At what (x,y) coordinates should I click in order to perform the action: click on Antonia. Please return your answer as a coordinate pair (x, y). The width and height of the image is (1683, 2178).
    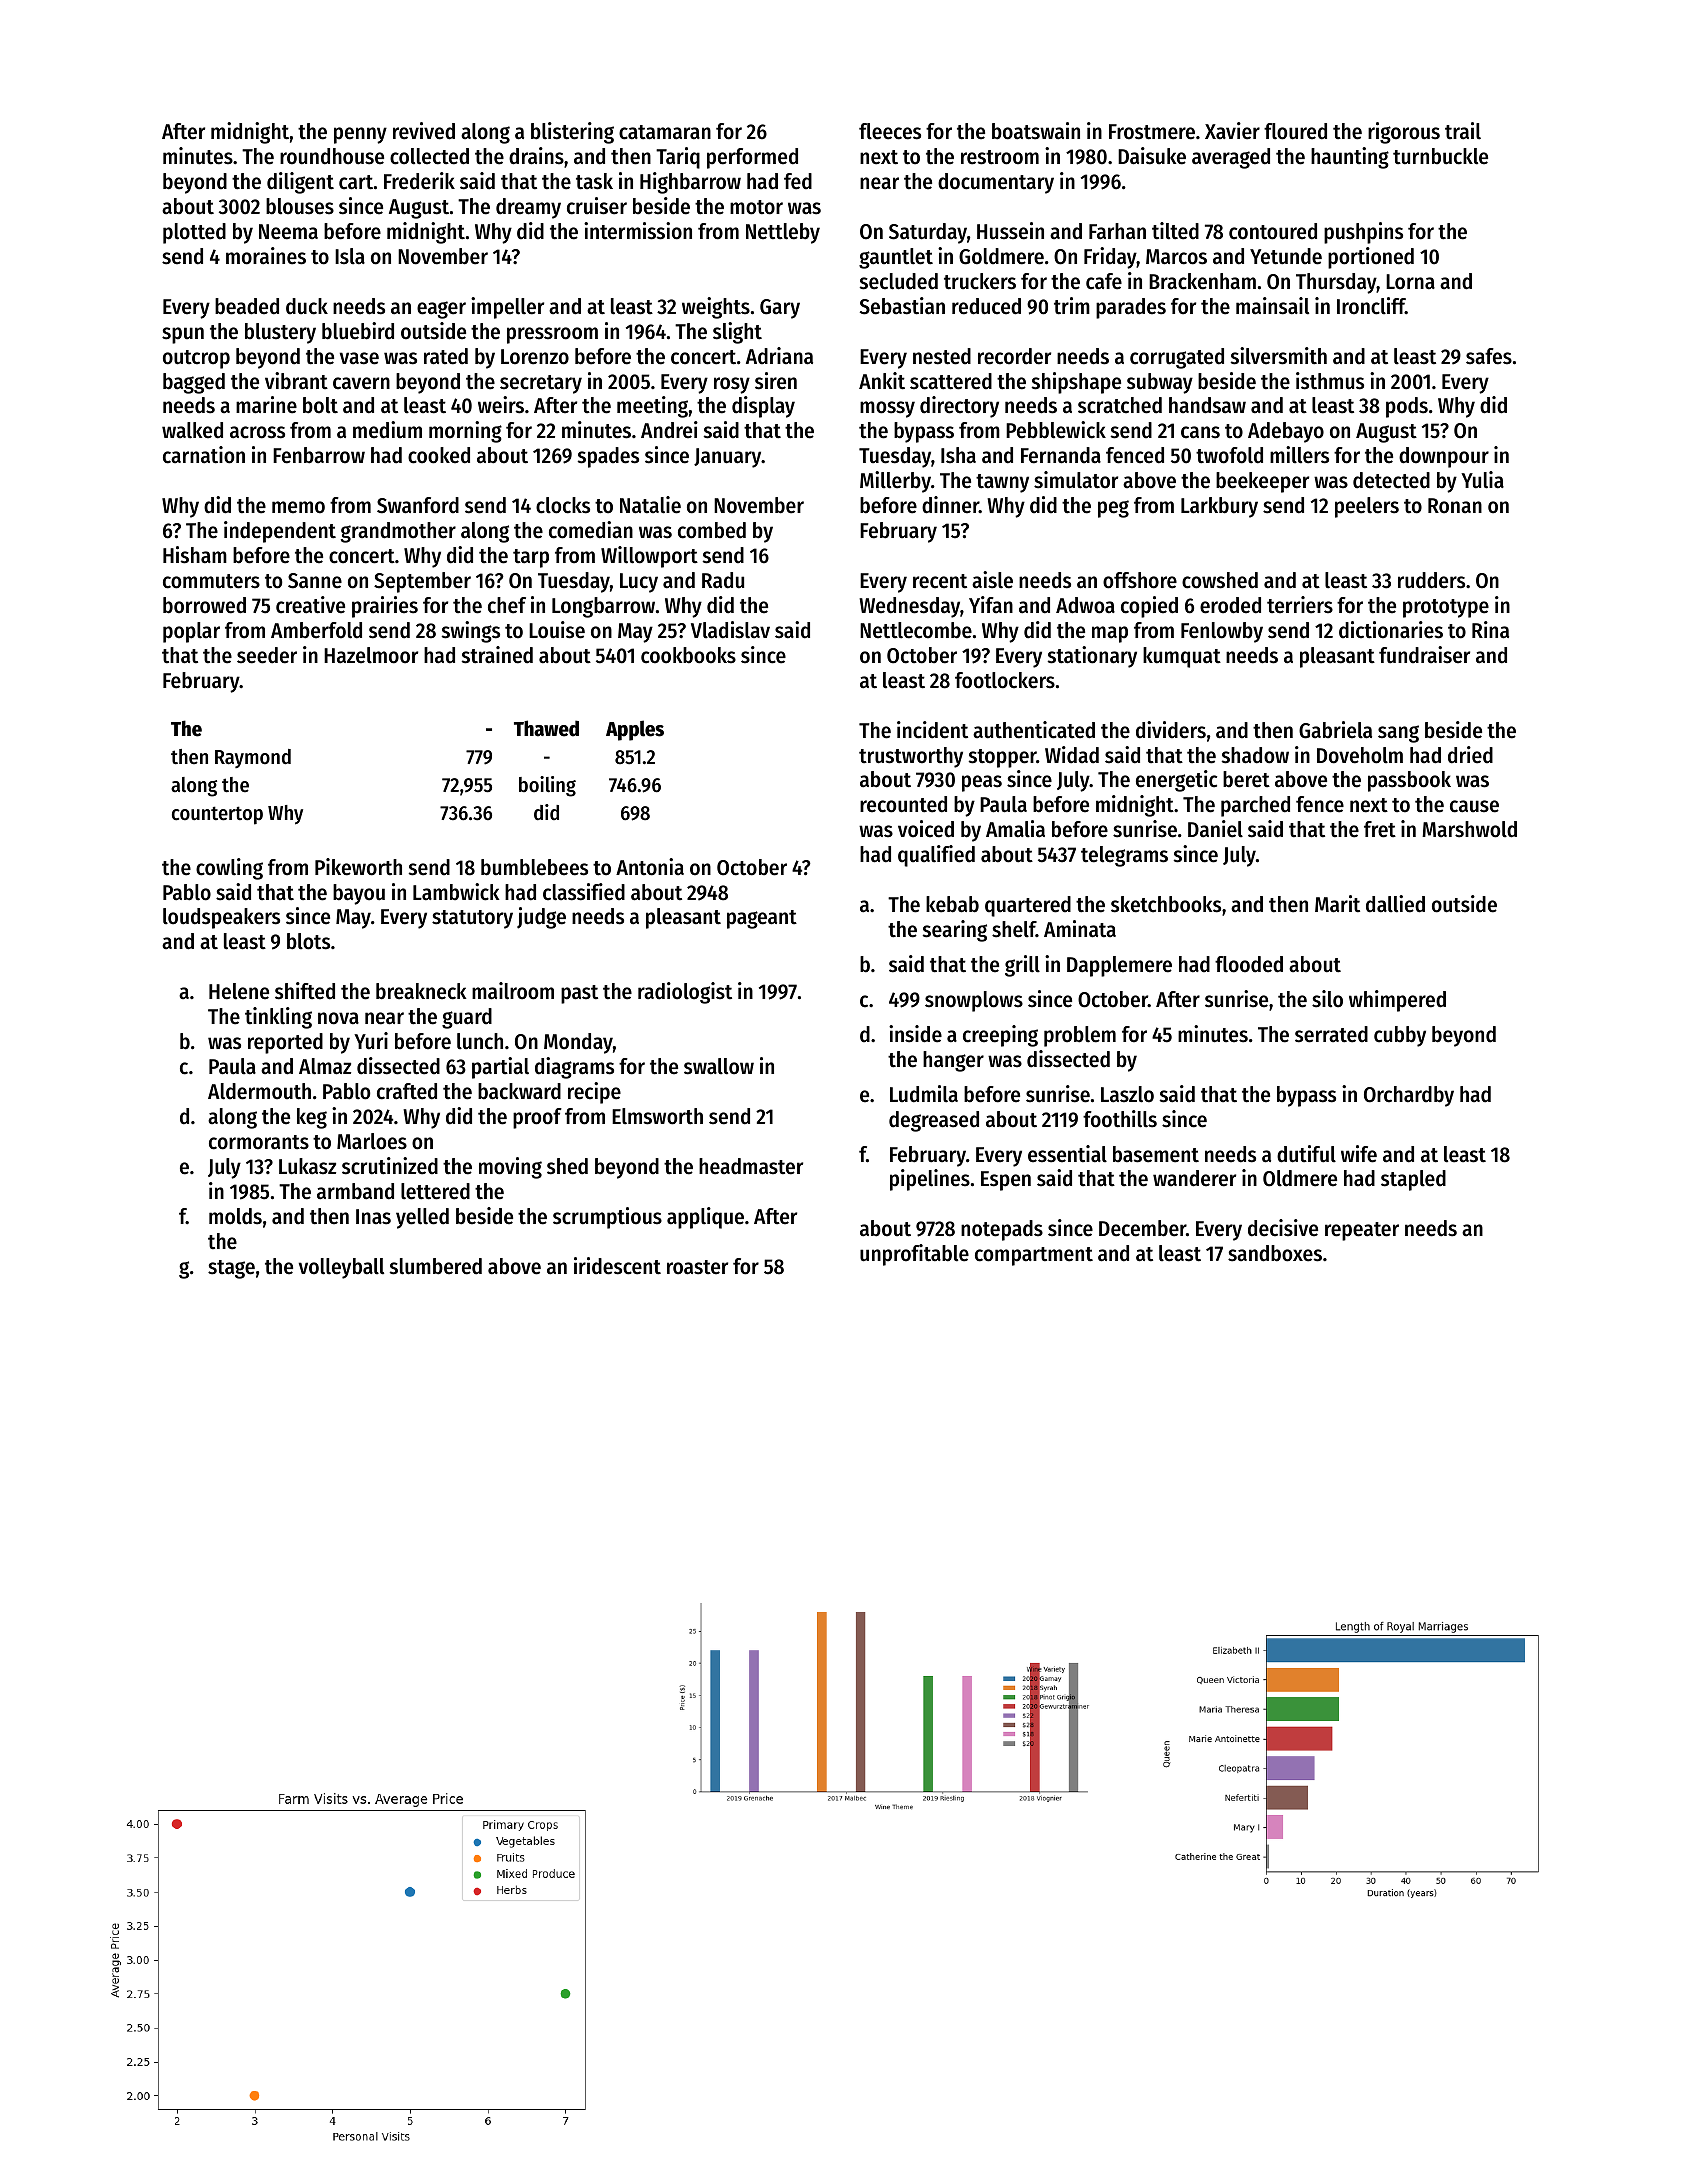
    Looking at the image, I should click on (650, 867).
